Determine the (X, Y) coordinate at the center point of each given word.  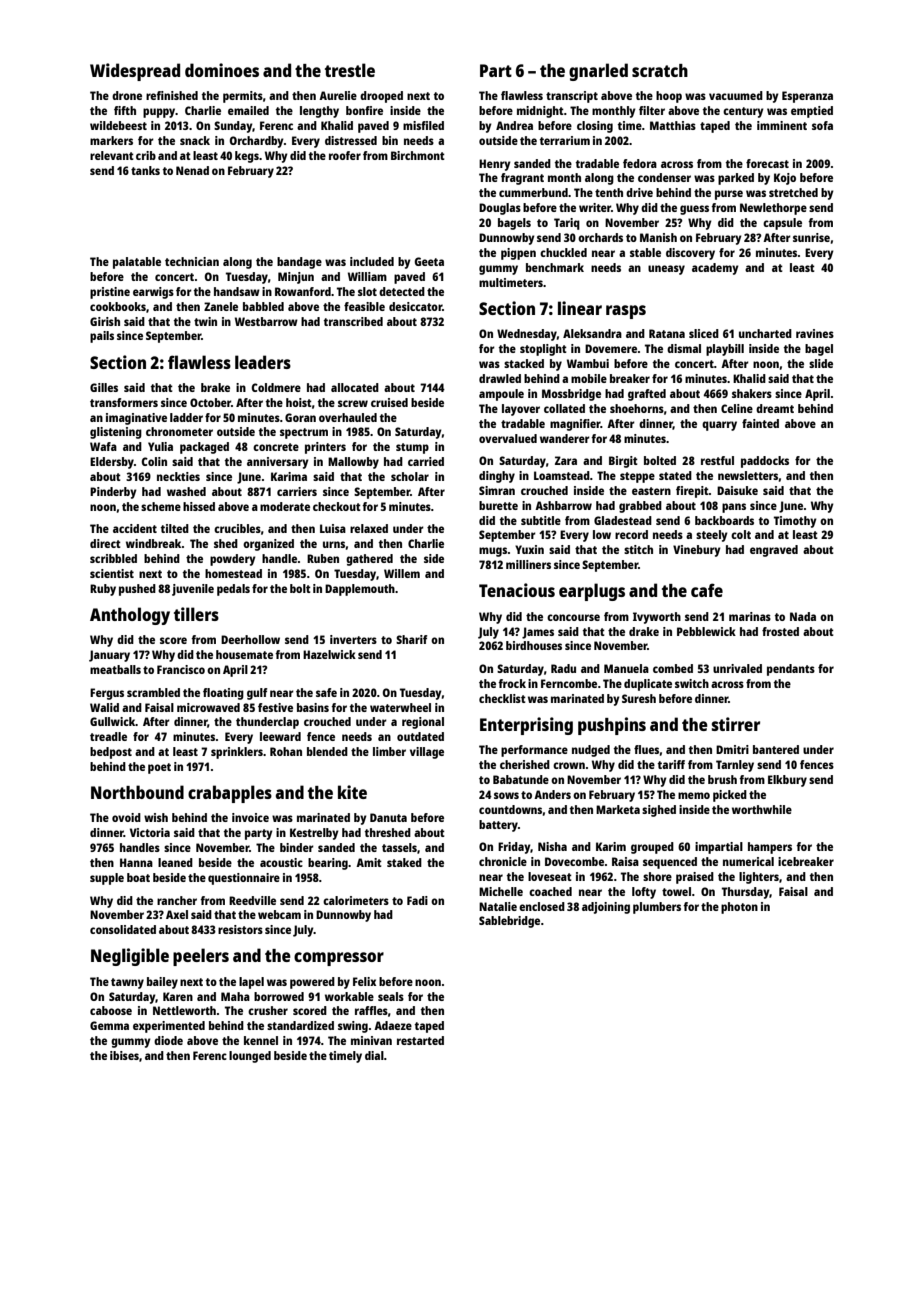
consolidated (123, 929)
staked (404, 862)
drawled (500, 378)
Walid (104, 707)
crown (569, 765)
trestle (350, 70)
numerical (748, 861)
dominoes (222, 70)
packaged (204, 448)
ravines (815, 333)
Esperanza (807, 97)
